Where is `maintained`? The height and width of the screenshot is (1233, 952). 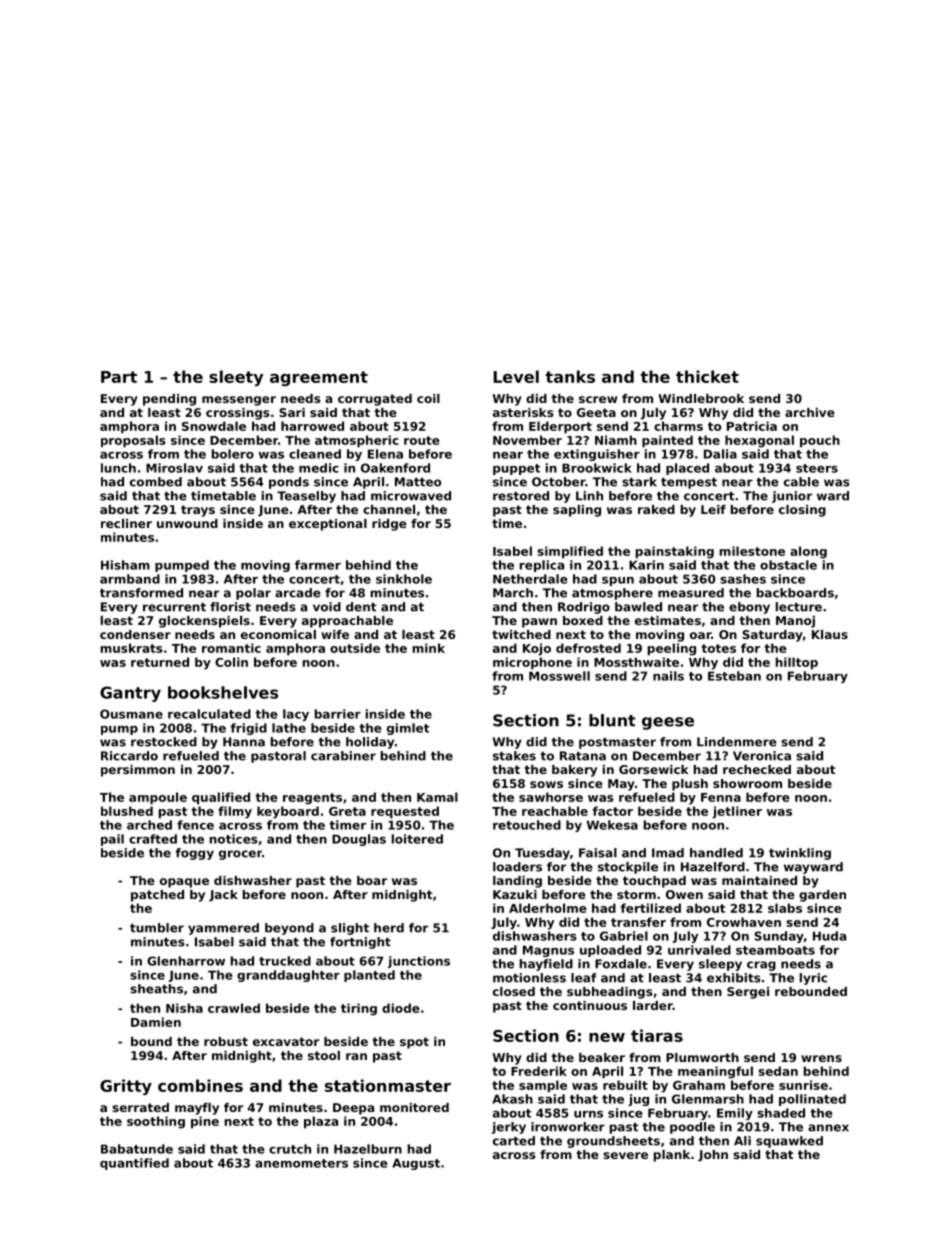
maintained is located at coordinates (759, 880).
